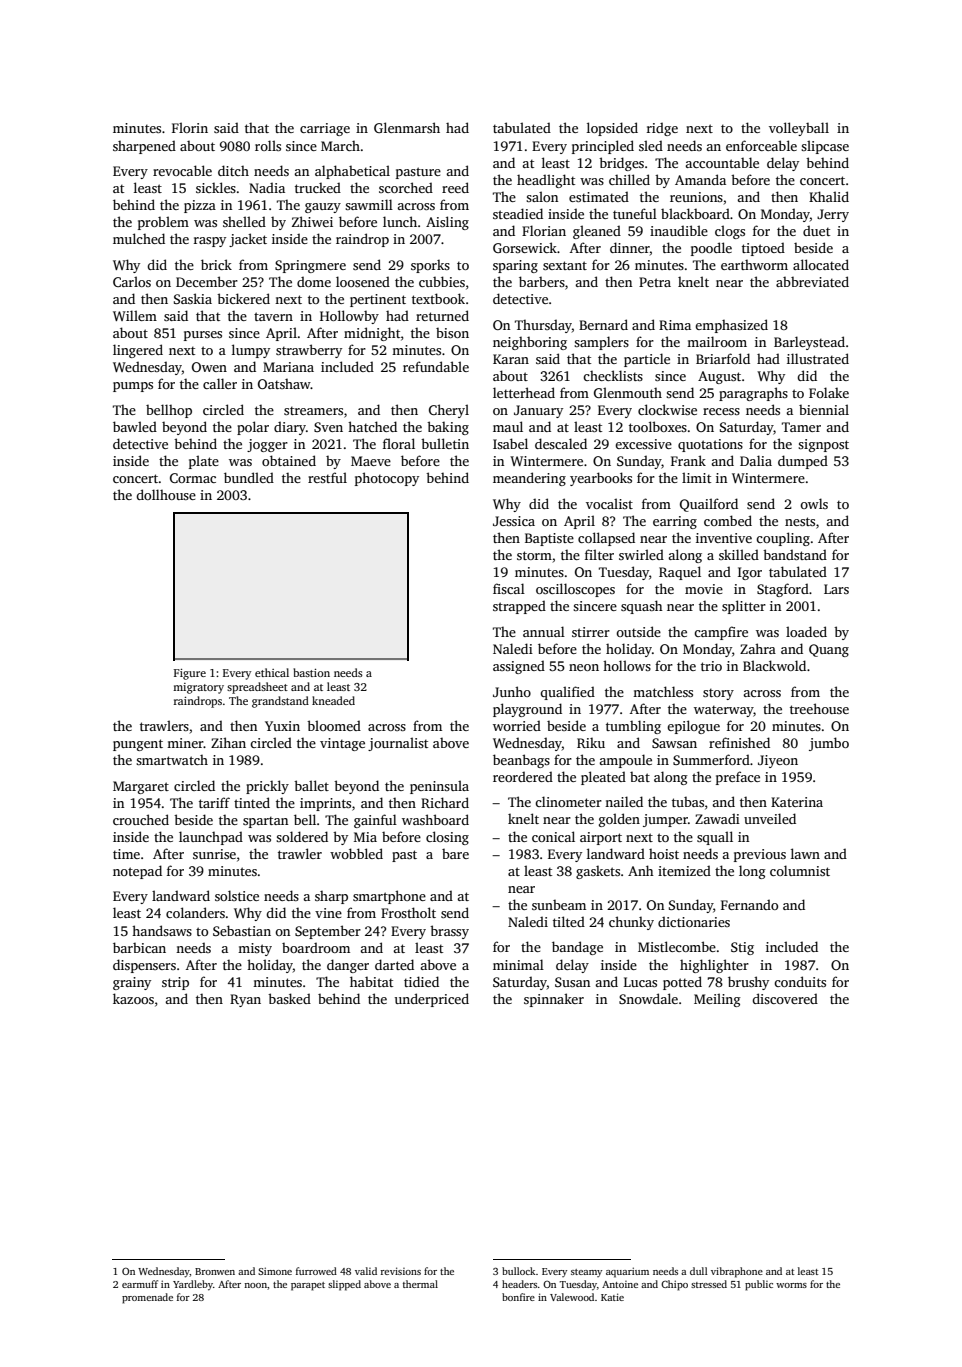 The height and width of the screenshot is (1367, 962). I want to click on abbreviated, so click(812, 281).
